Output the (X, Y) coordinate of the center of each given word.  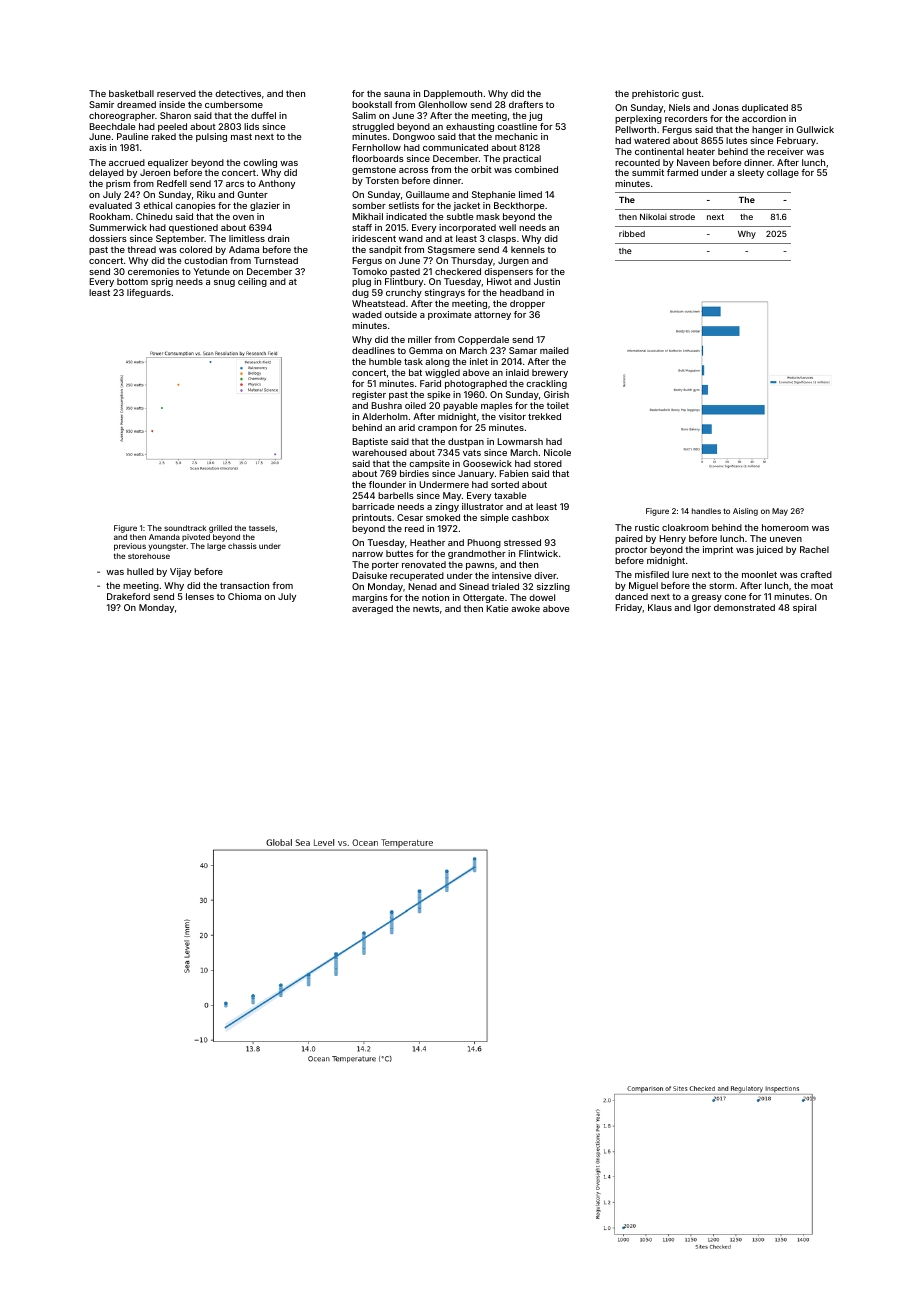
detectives (238, 93)
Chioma (244, 596)
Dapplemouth (453, 94)
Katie (497, 608)
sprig (162, 282)
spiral (804, 608)
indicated (406, 216)
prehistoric (655, 94)
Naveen (693, 162)
